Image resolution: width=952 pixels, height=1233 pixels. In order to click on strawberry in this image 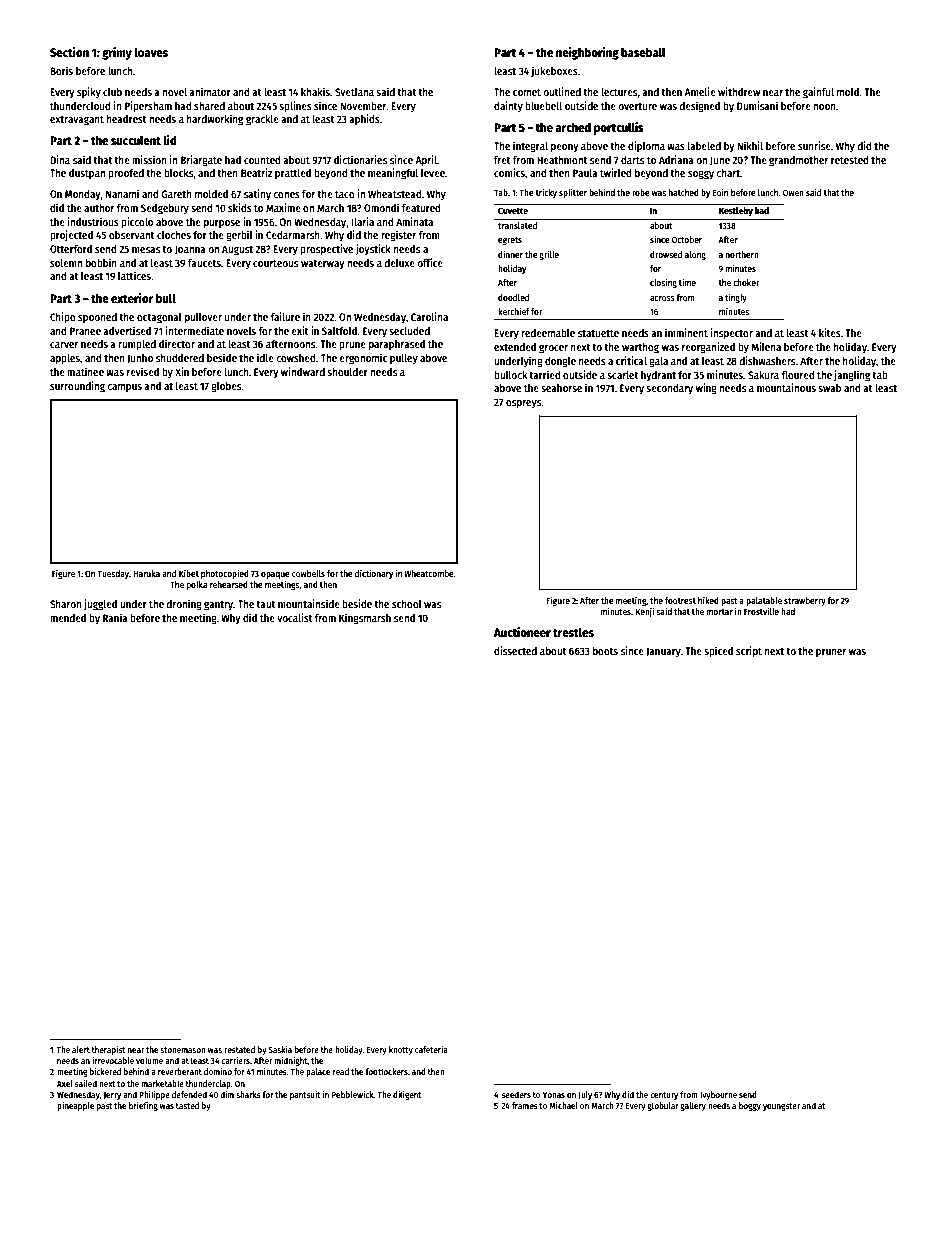, I will do `click(805, 601)`.
